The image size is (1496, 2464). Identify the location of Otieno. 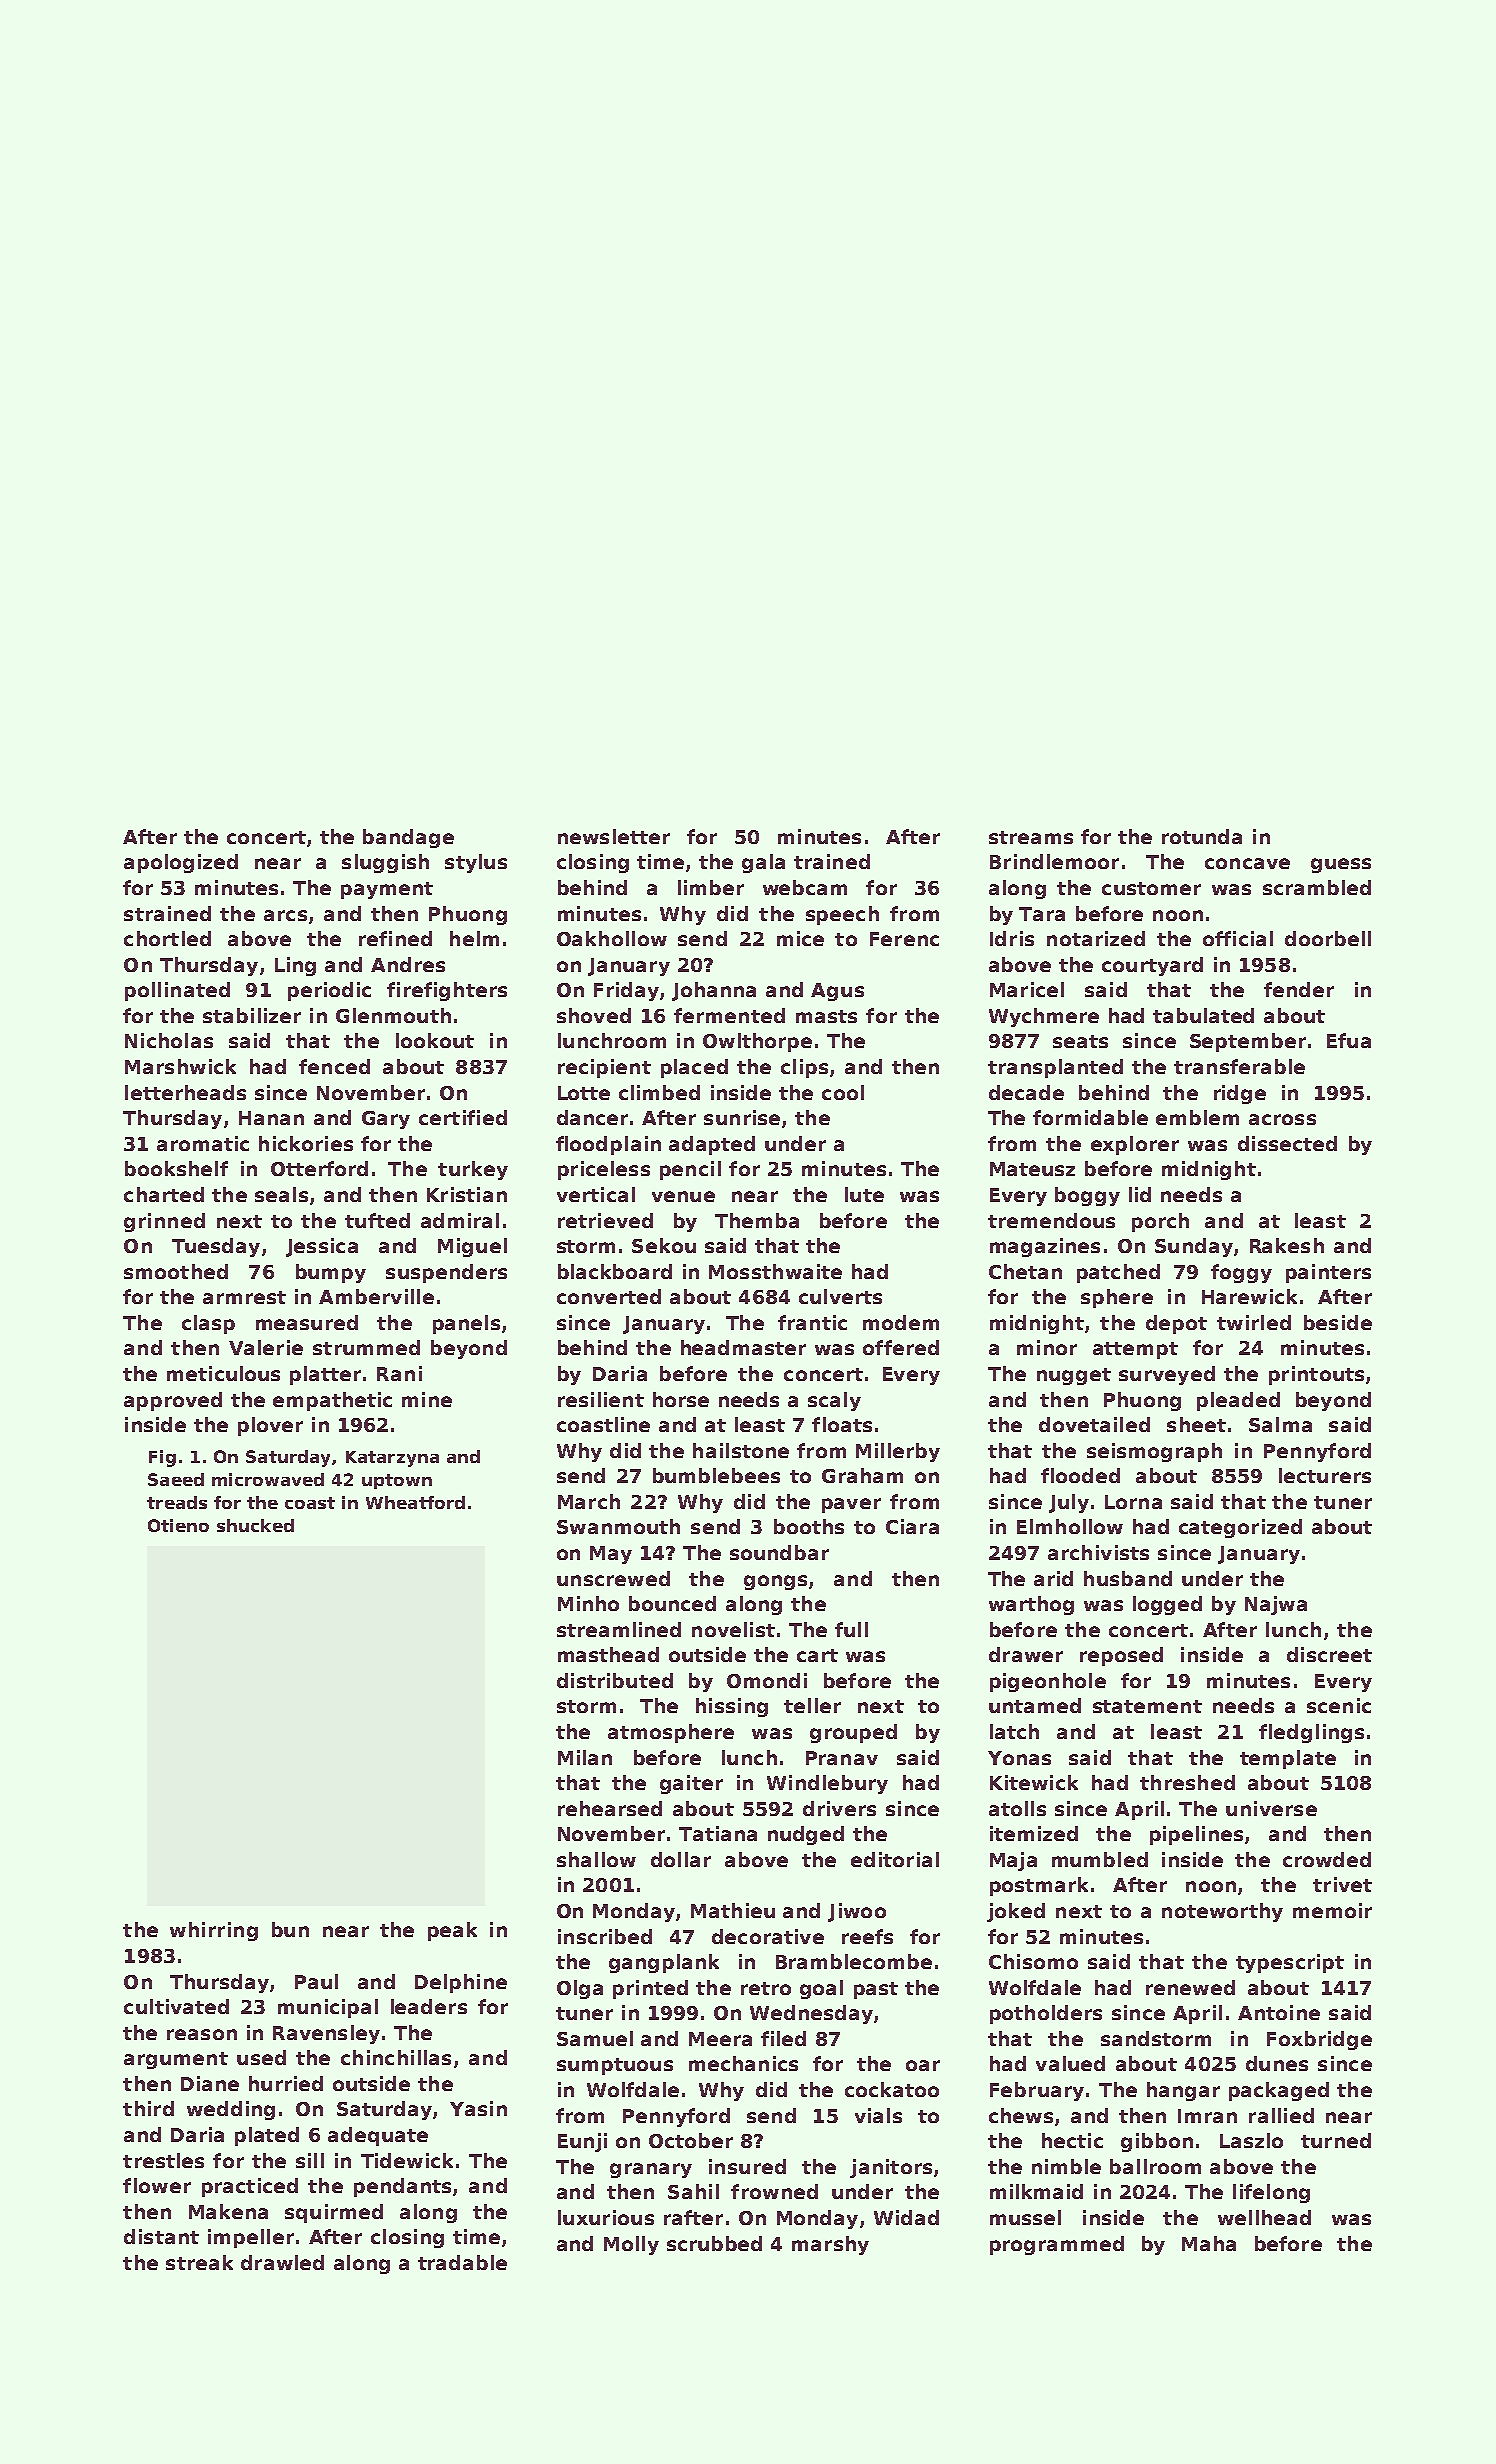
(178, 1525).
